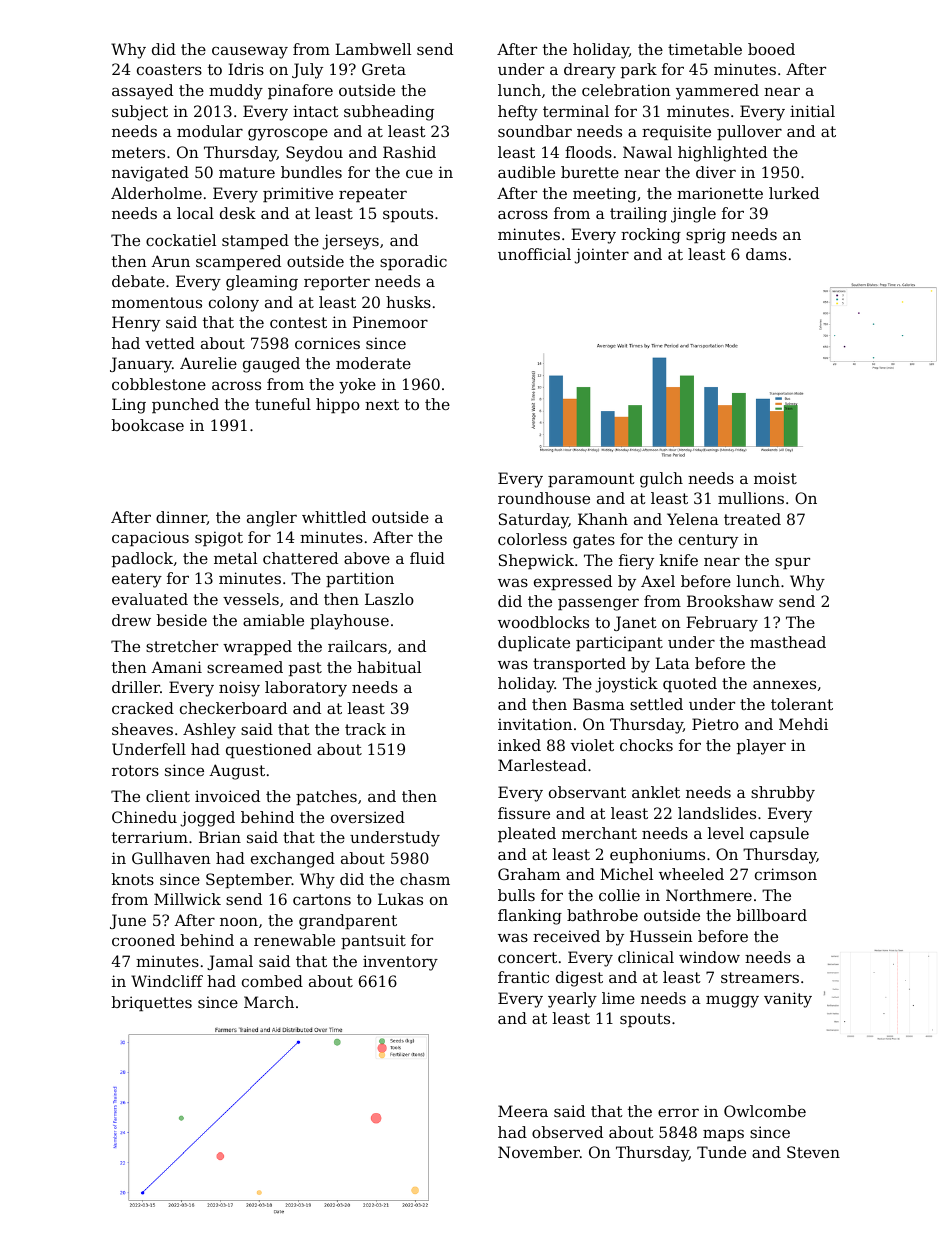 The image size is (952, 1233). Describe the element at coordinates (651, 236) in the image. I see `rocking` at that location.
